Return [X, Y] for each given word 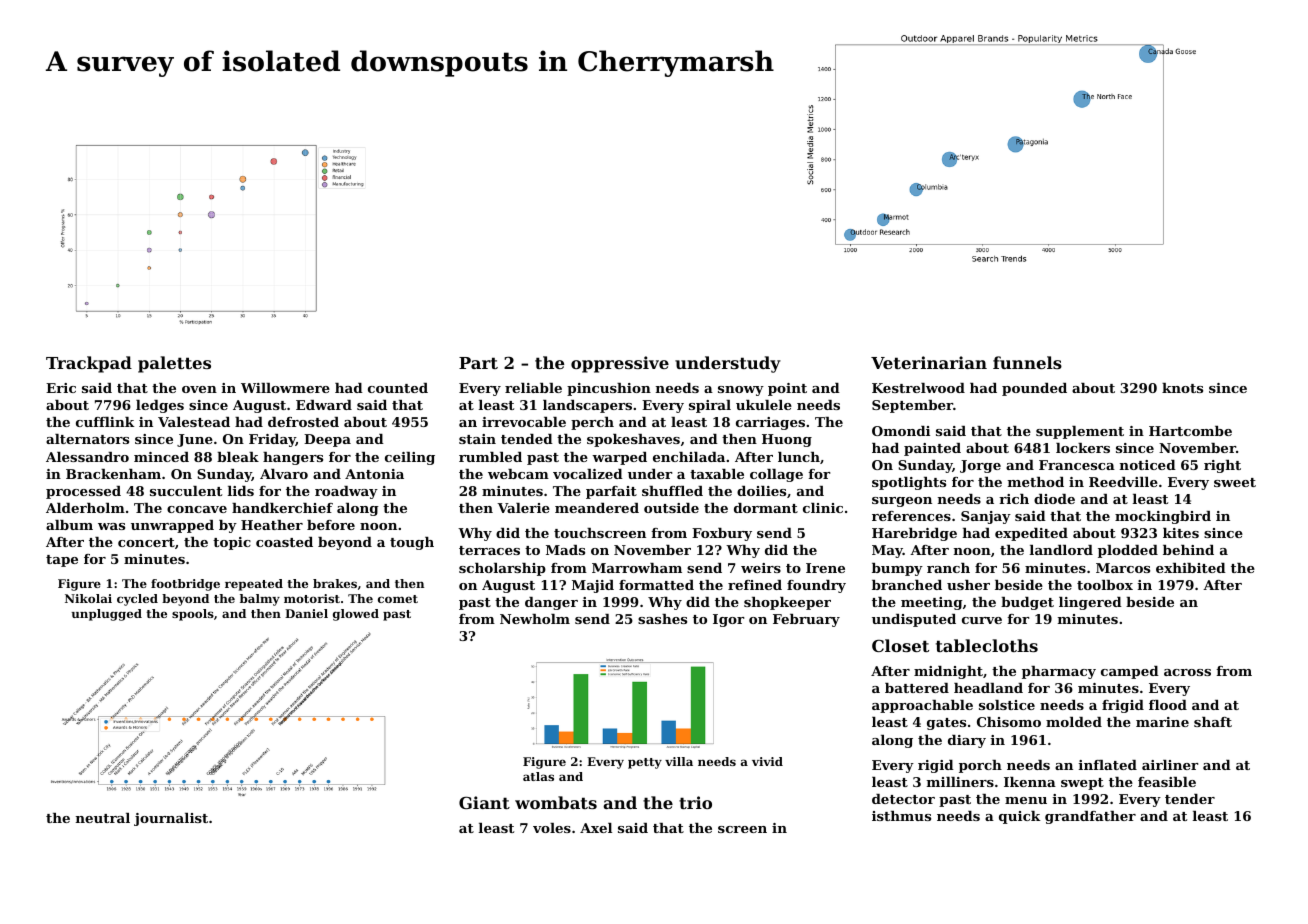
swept [1082, 784]
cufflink [105, 422]
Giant [484, 802]
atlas [538, 776]
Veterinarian [929, 362]
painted [932, 449]
